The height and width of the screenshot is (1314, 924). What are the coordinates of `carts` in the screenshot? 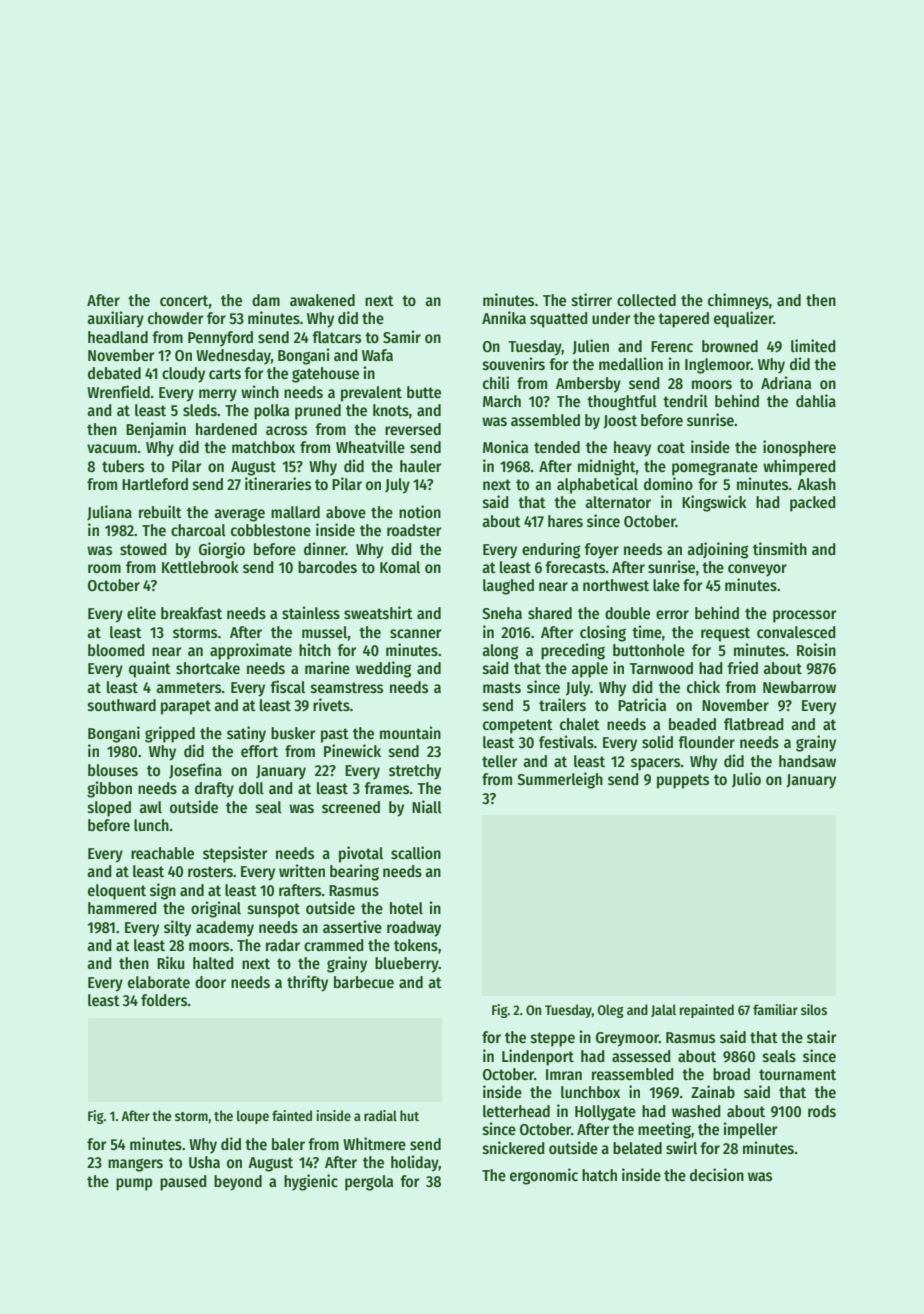 It's located at (225, 374).
